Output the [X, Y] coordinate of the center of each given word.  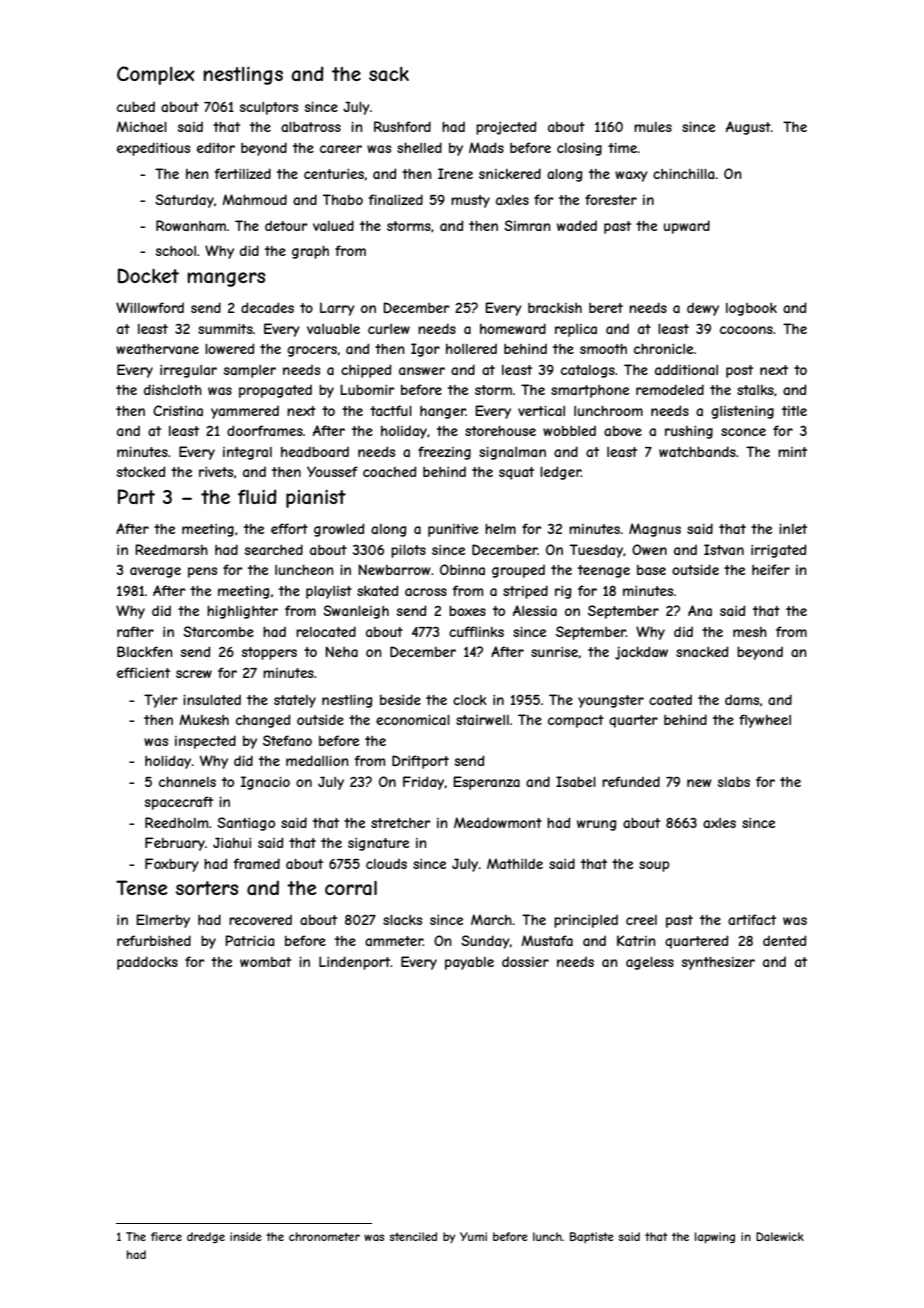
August [748, 128]
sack [389, 74]
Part [136, 497]
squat [516, 473]
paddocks [147, 963]
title [794, 411]
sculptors [269, 108]
